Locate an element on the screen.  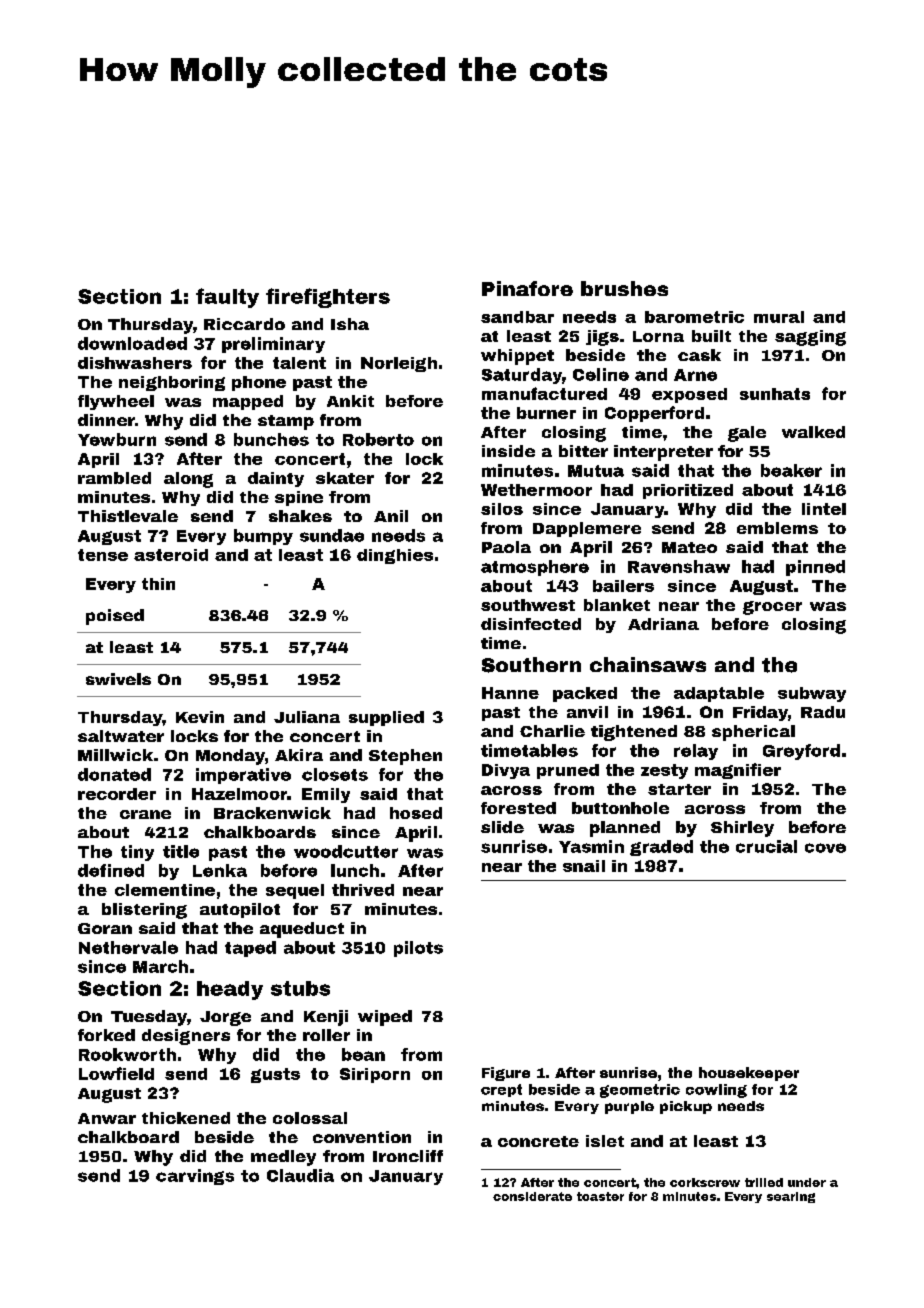
brushes is located at coordinates (624, 288).
